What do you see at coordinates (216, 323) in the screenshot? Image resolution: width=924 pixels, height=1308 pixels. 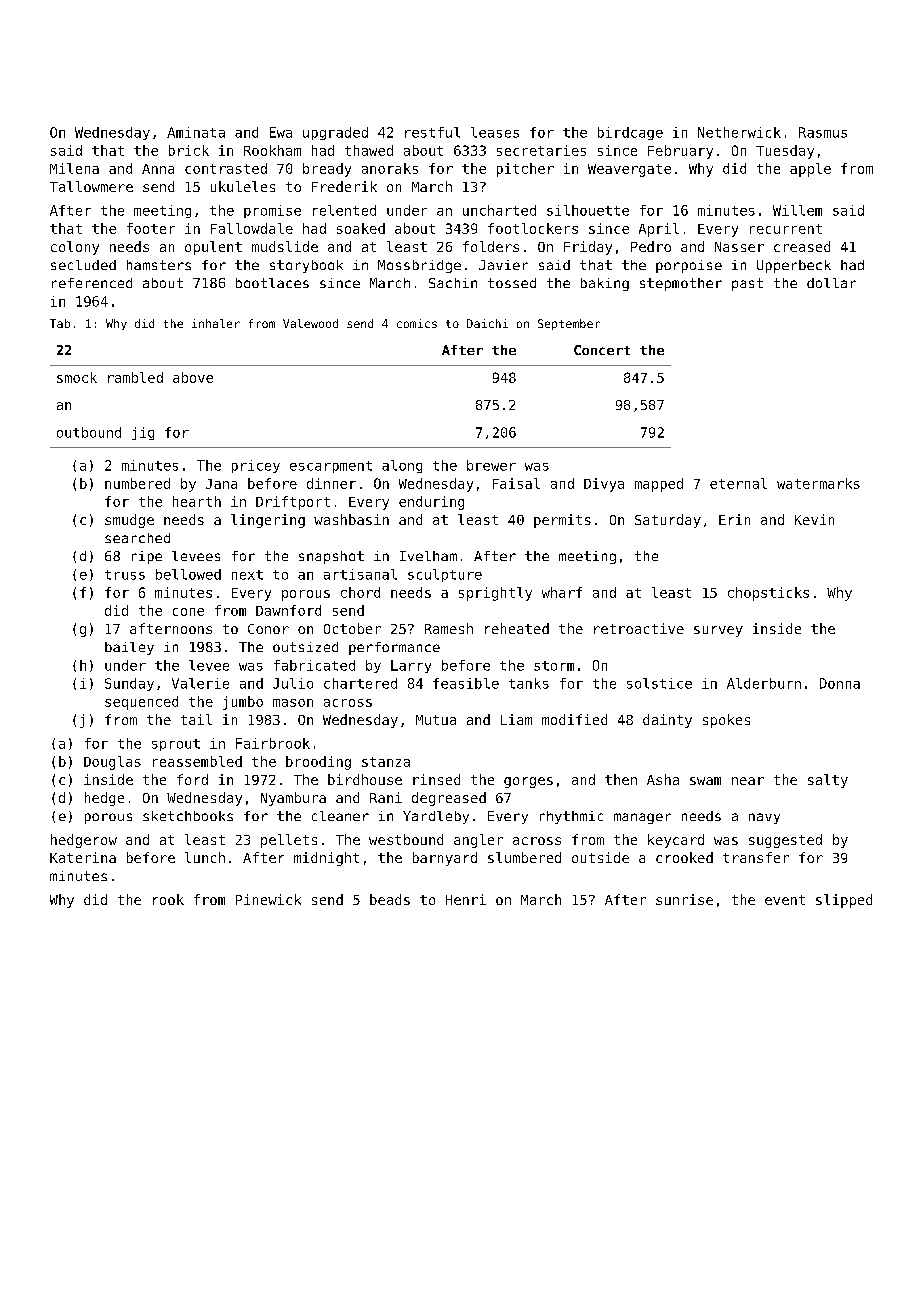 I see `inhaler` at bounding box center [216, 323].
